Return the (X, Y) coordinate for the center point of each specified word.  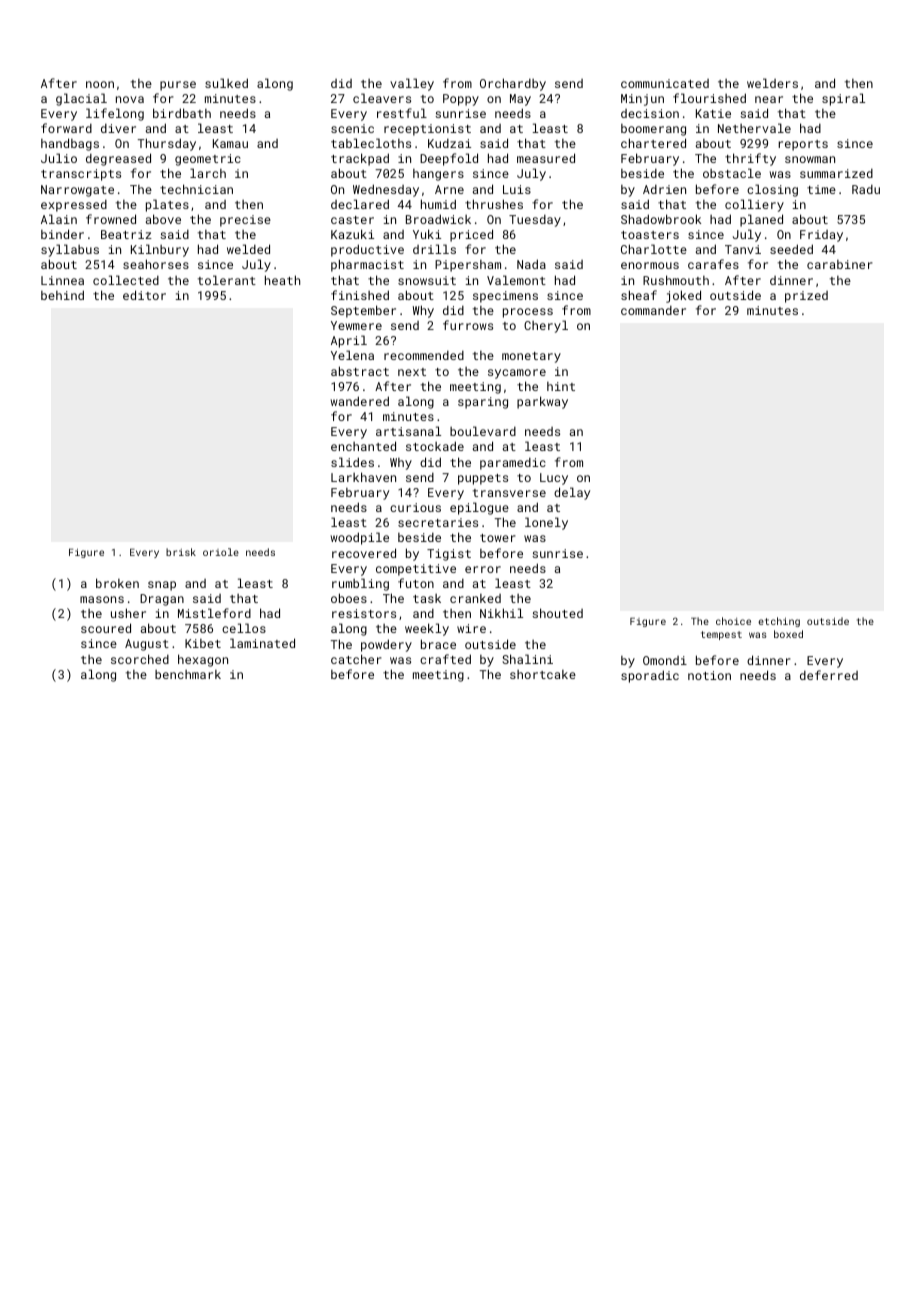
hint (561, 386)
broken (117, 583)
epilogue (479, 508)
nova (130, 99)
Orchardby (513, 84)
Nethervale (754, 128)
